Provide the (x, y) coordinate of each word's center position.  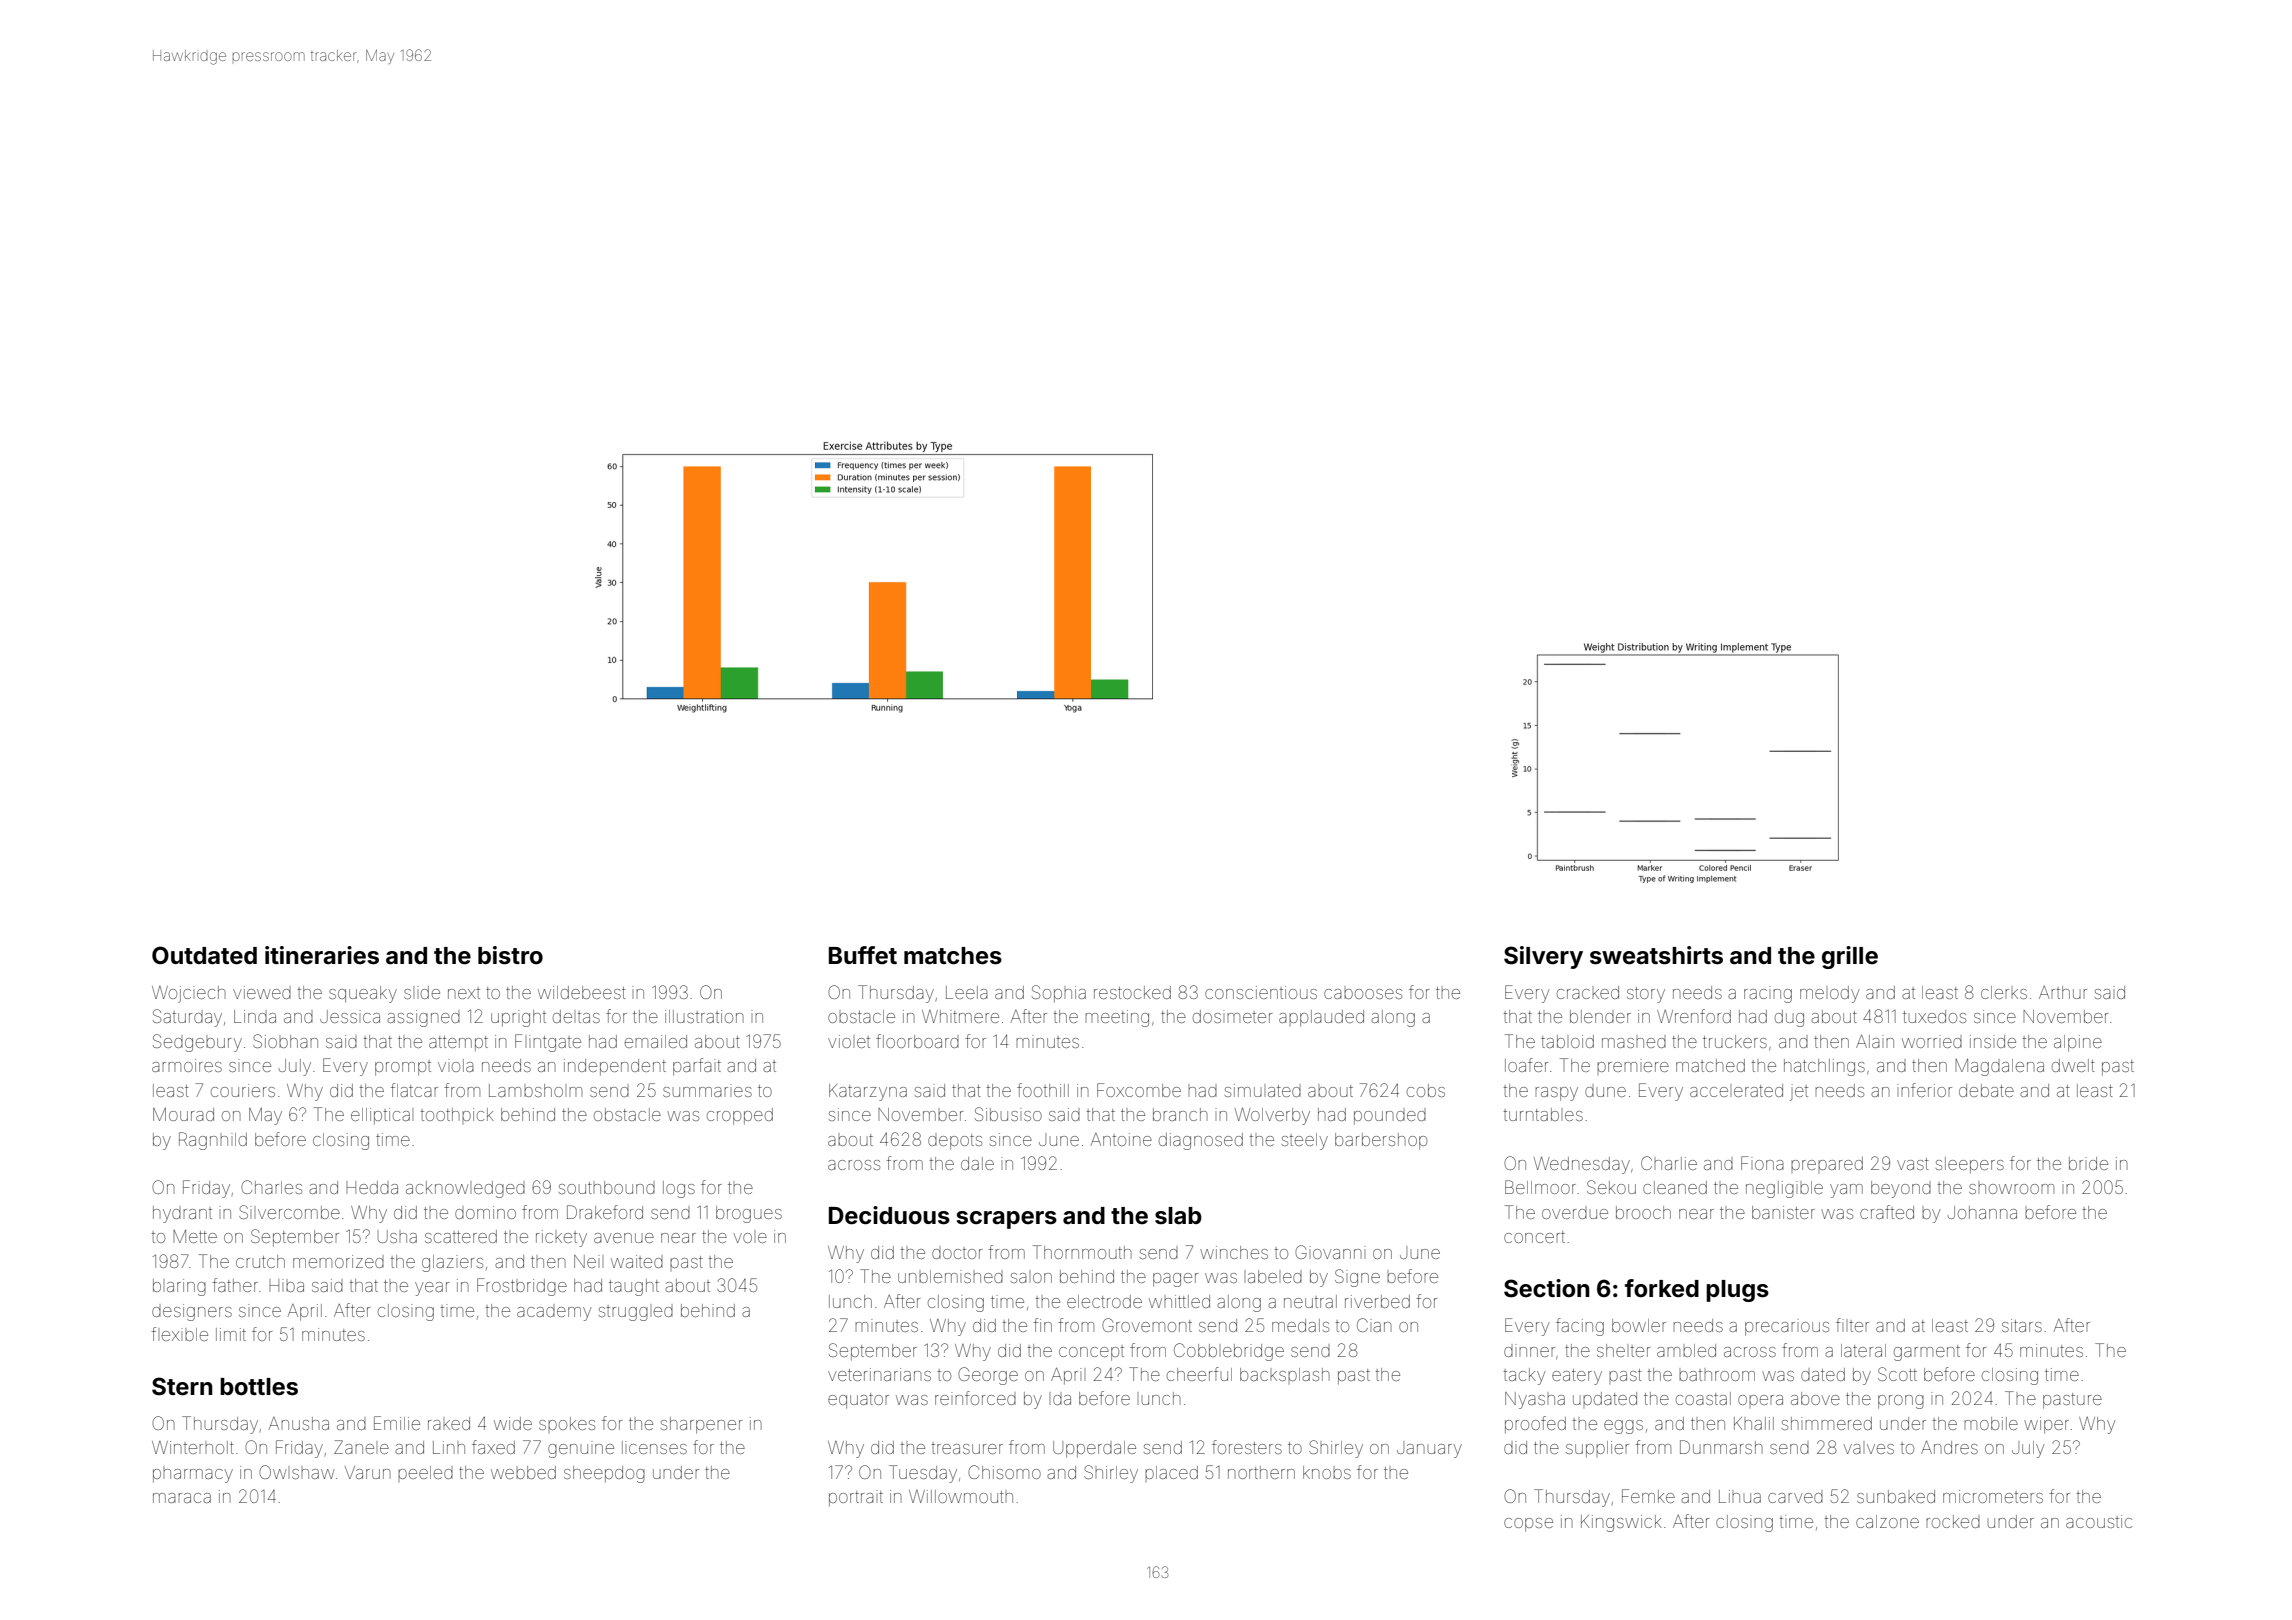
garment (1927, 1353)
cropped (740, 1116)
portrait (856, 1498)
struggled (636, 1313)
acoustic (2099, 1521)
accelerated (1736, 1090)
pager (1175, 1280)
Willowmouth (961, 1496)
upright (518, 1018)
